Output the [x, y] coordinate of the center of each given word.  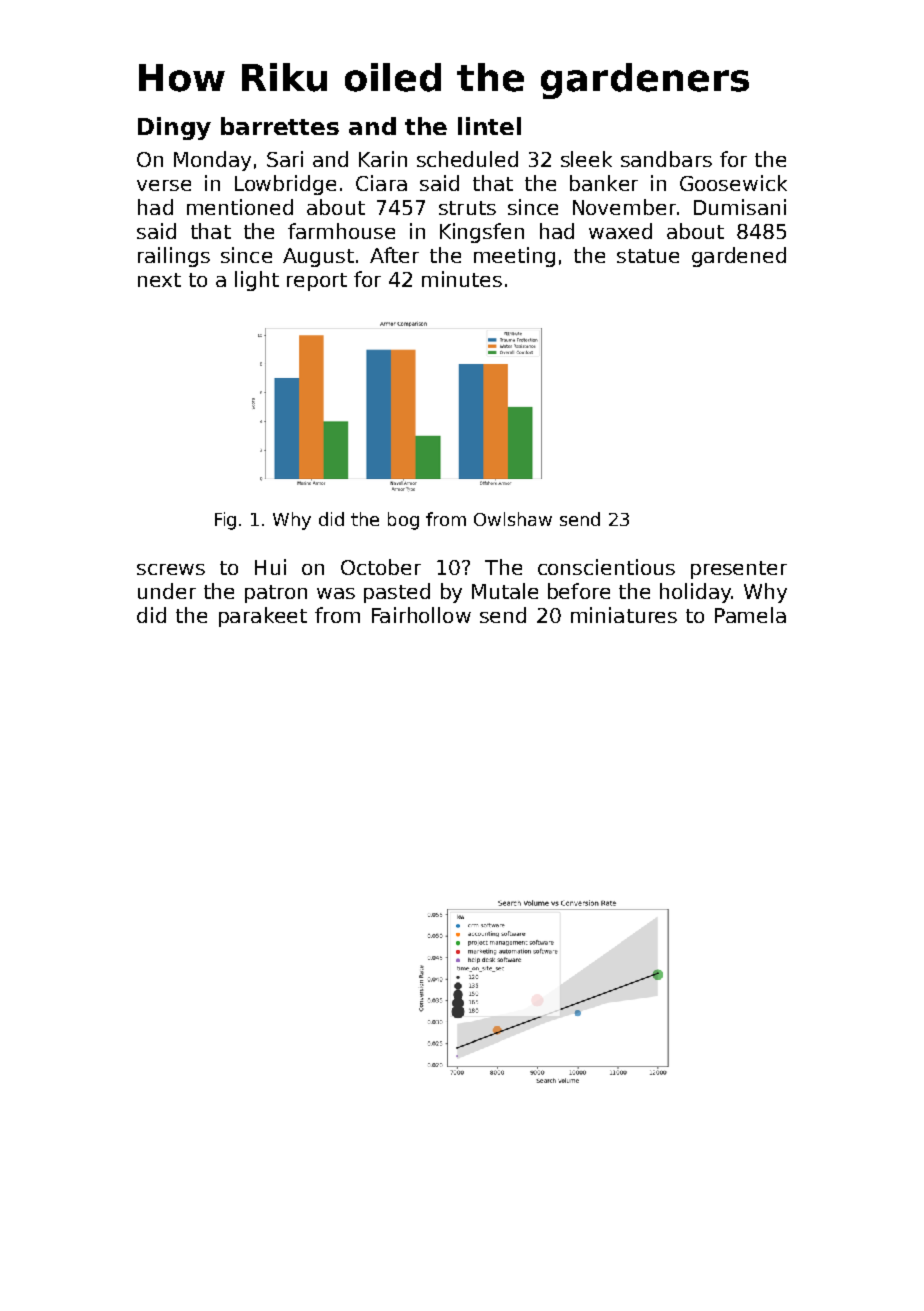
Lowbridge [285, 185]
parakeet [263, 617]
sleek [586, 159]
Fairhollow [421, 615]
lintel [489, 126]
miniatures [624, 615]
